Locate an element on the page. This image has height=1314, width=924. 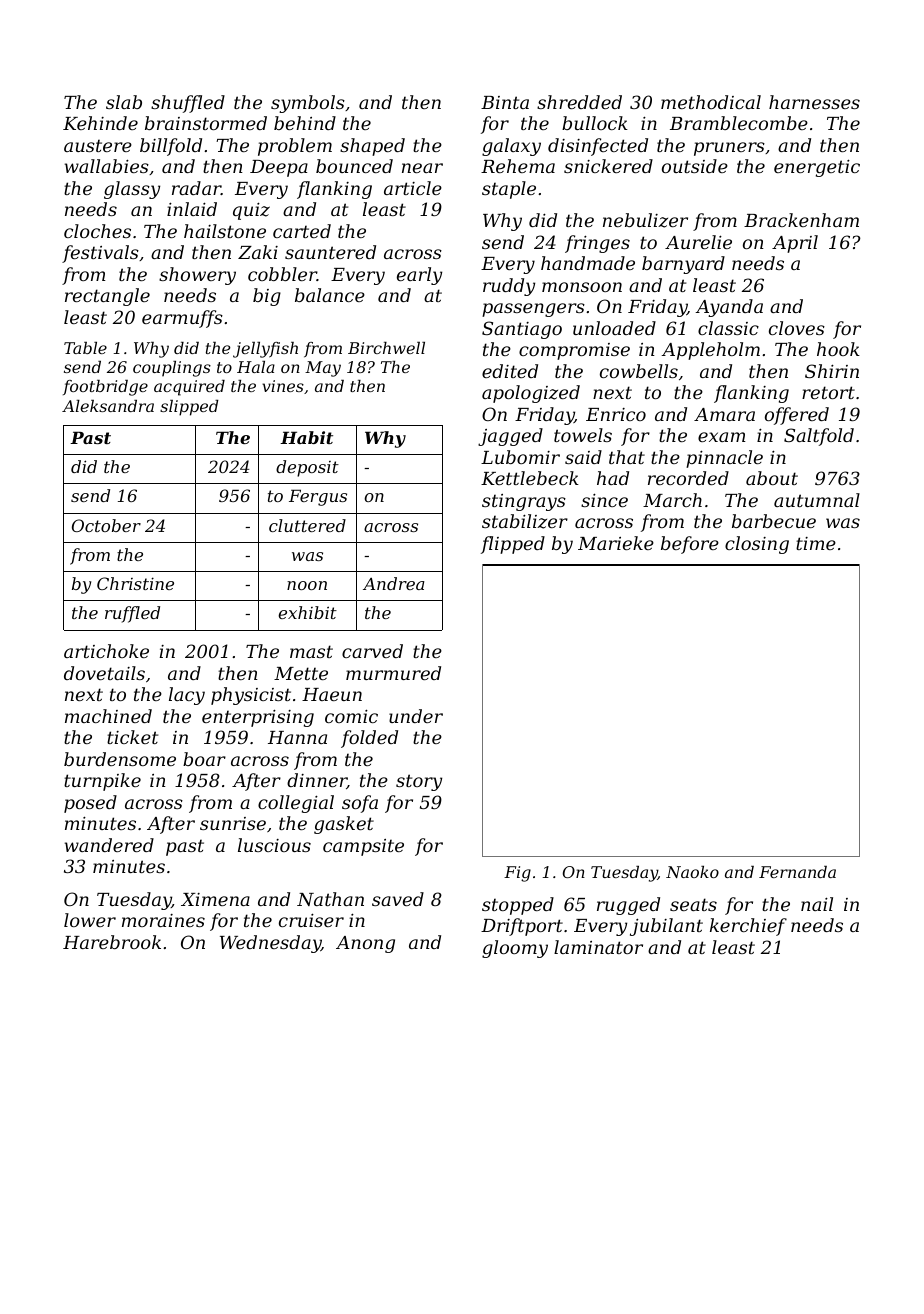
kerchief is located at coordinates (748, 927).
